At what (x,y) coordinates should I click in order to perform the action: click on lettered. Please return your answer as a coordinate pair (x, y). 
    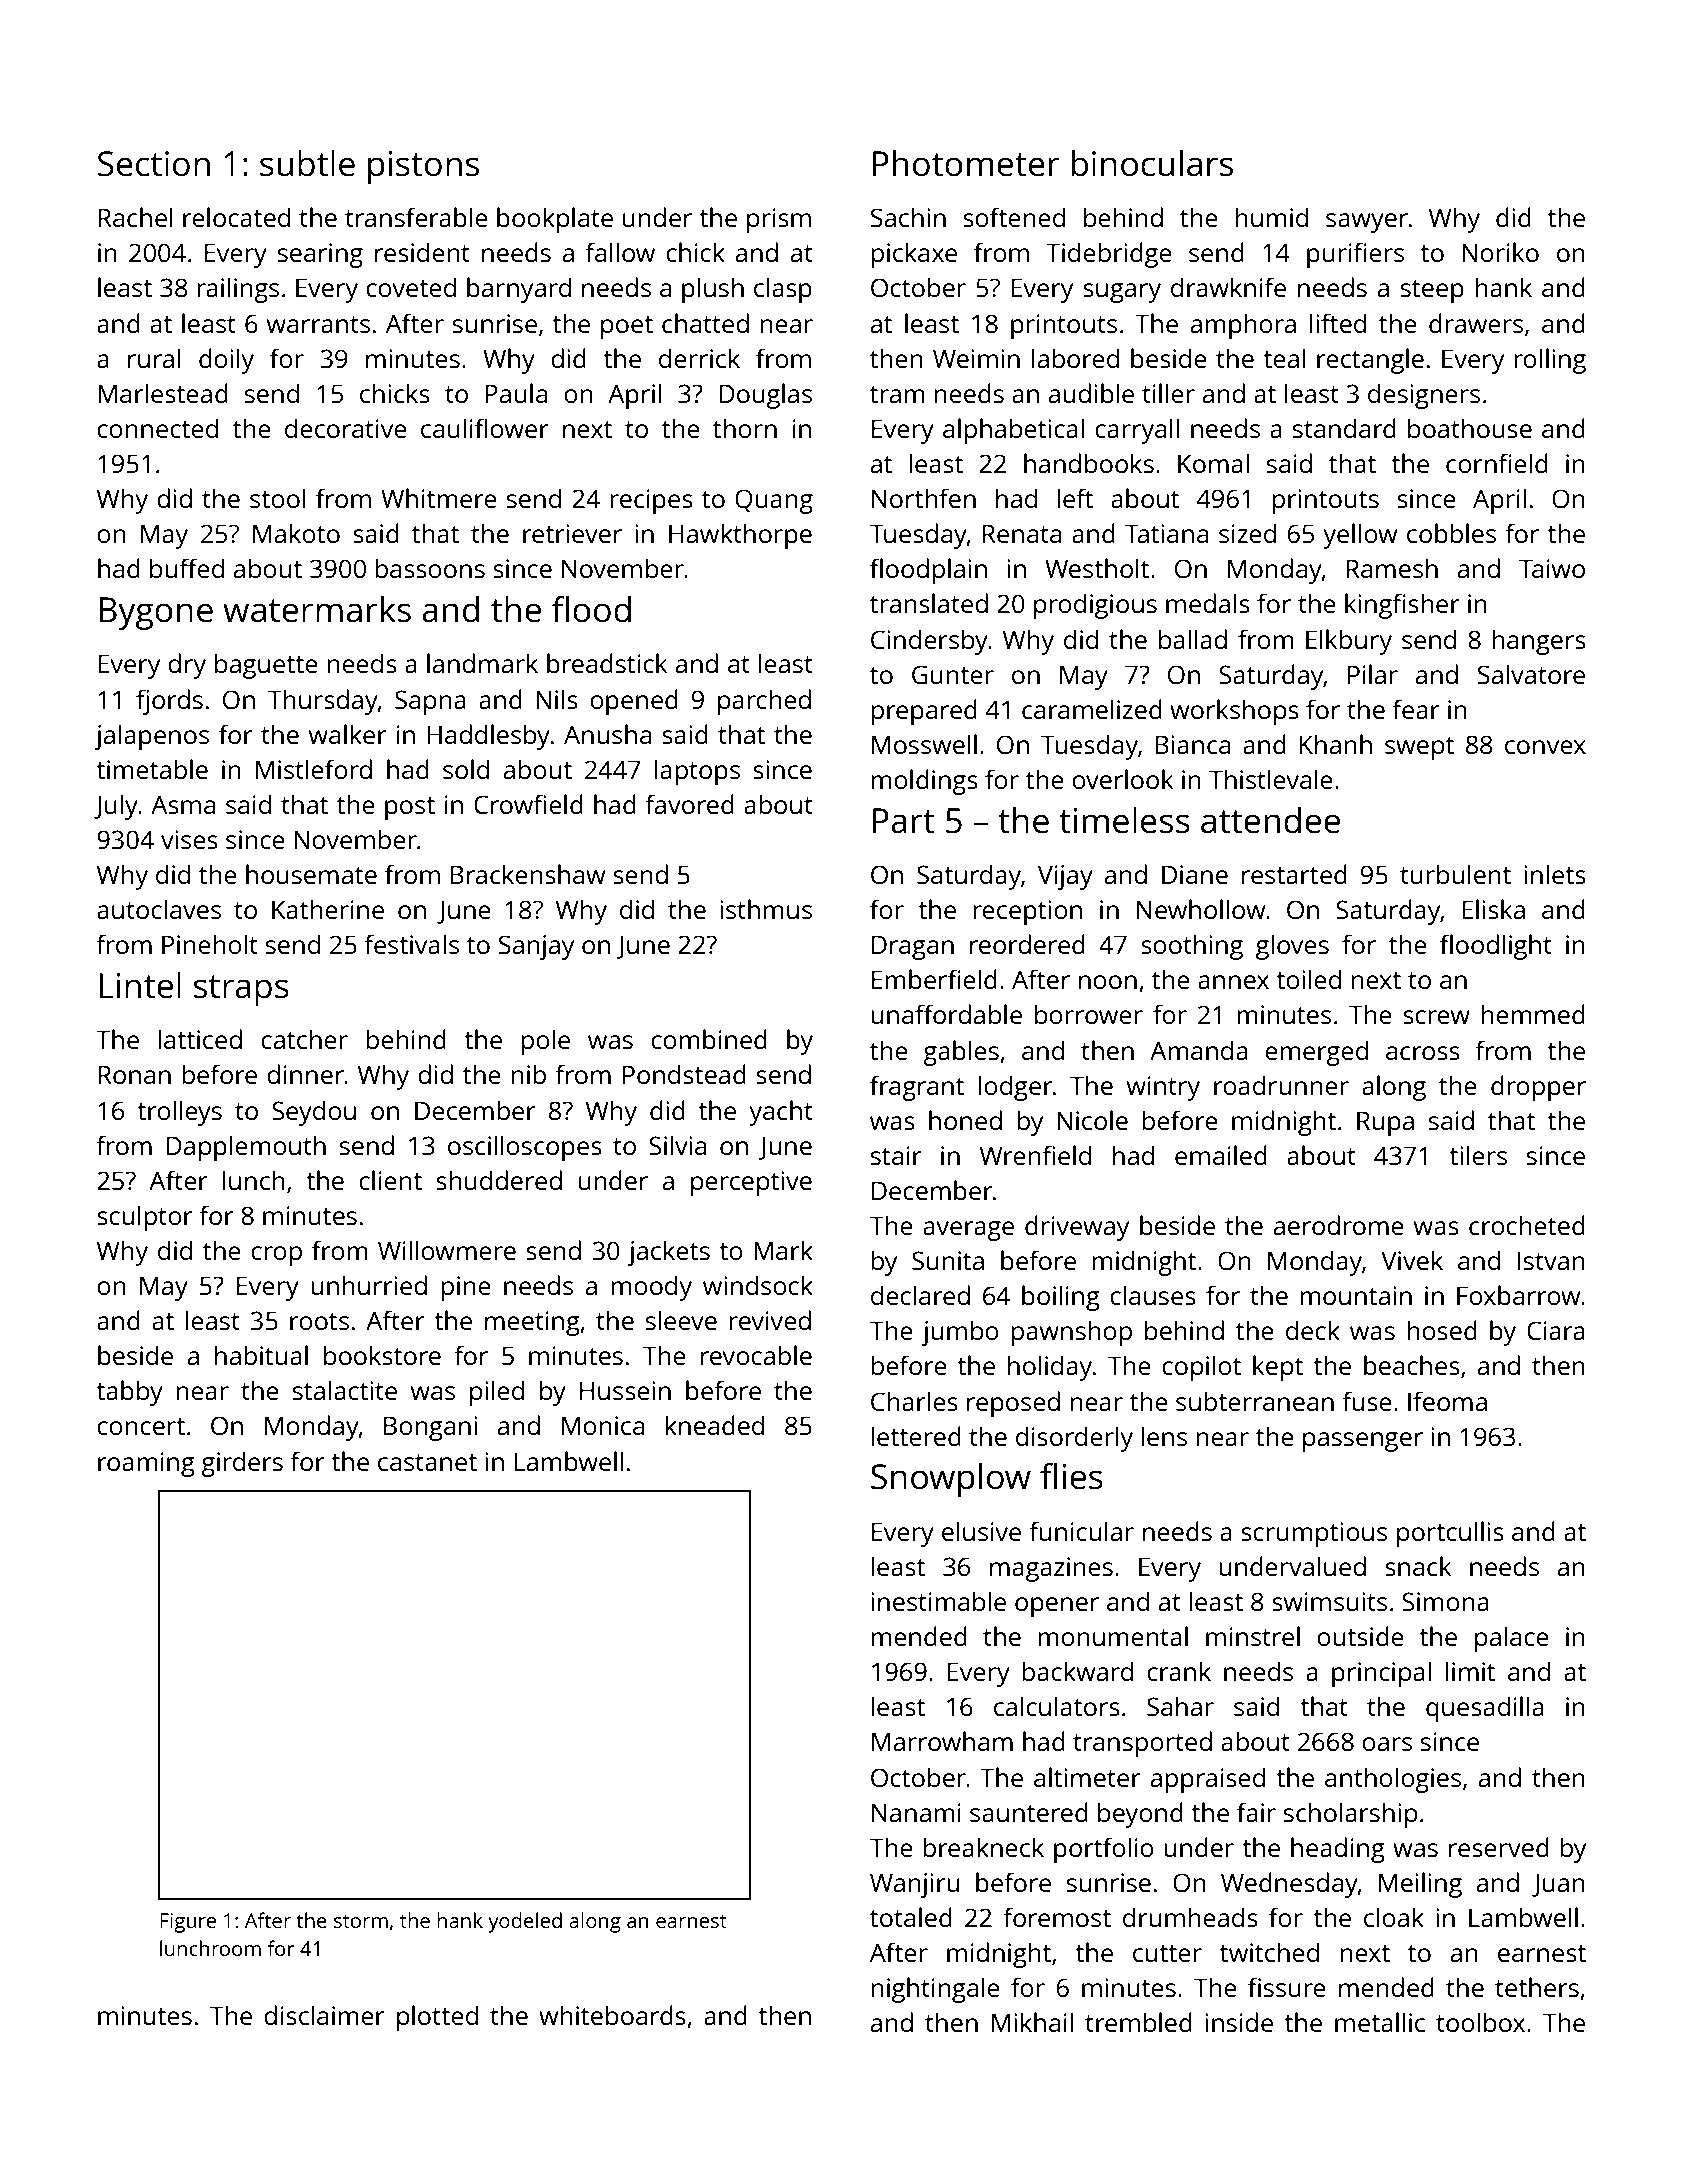
    Looking at the image, I should click on (916, 1436).
